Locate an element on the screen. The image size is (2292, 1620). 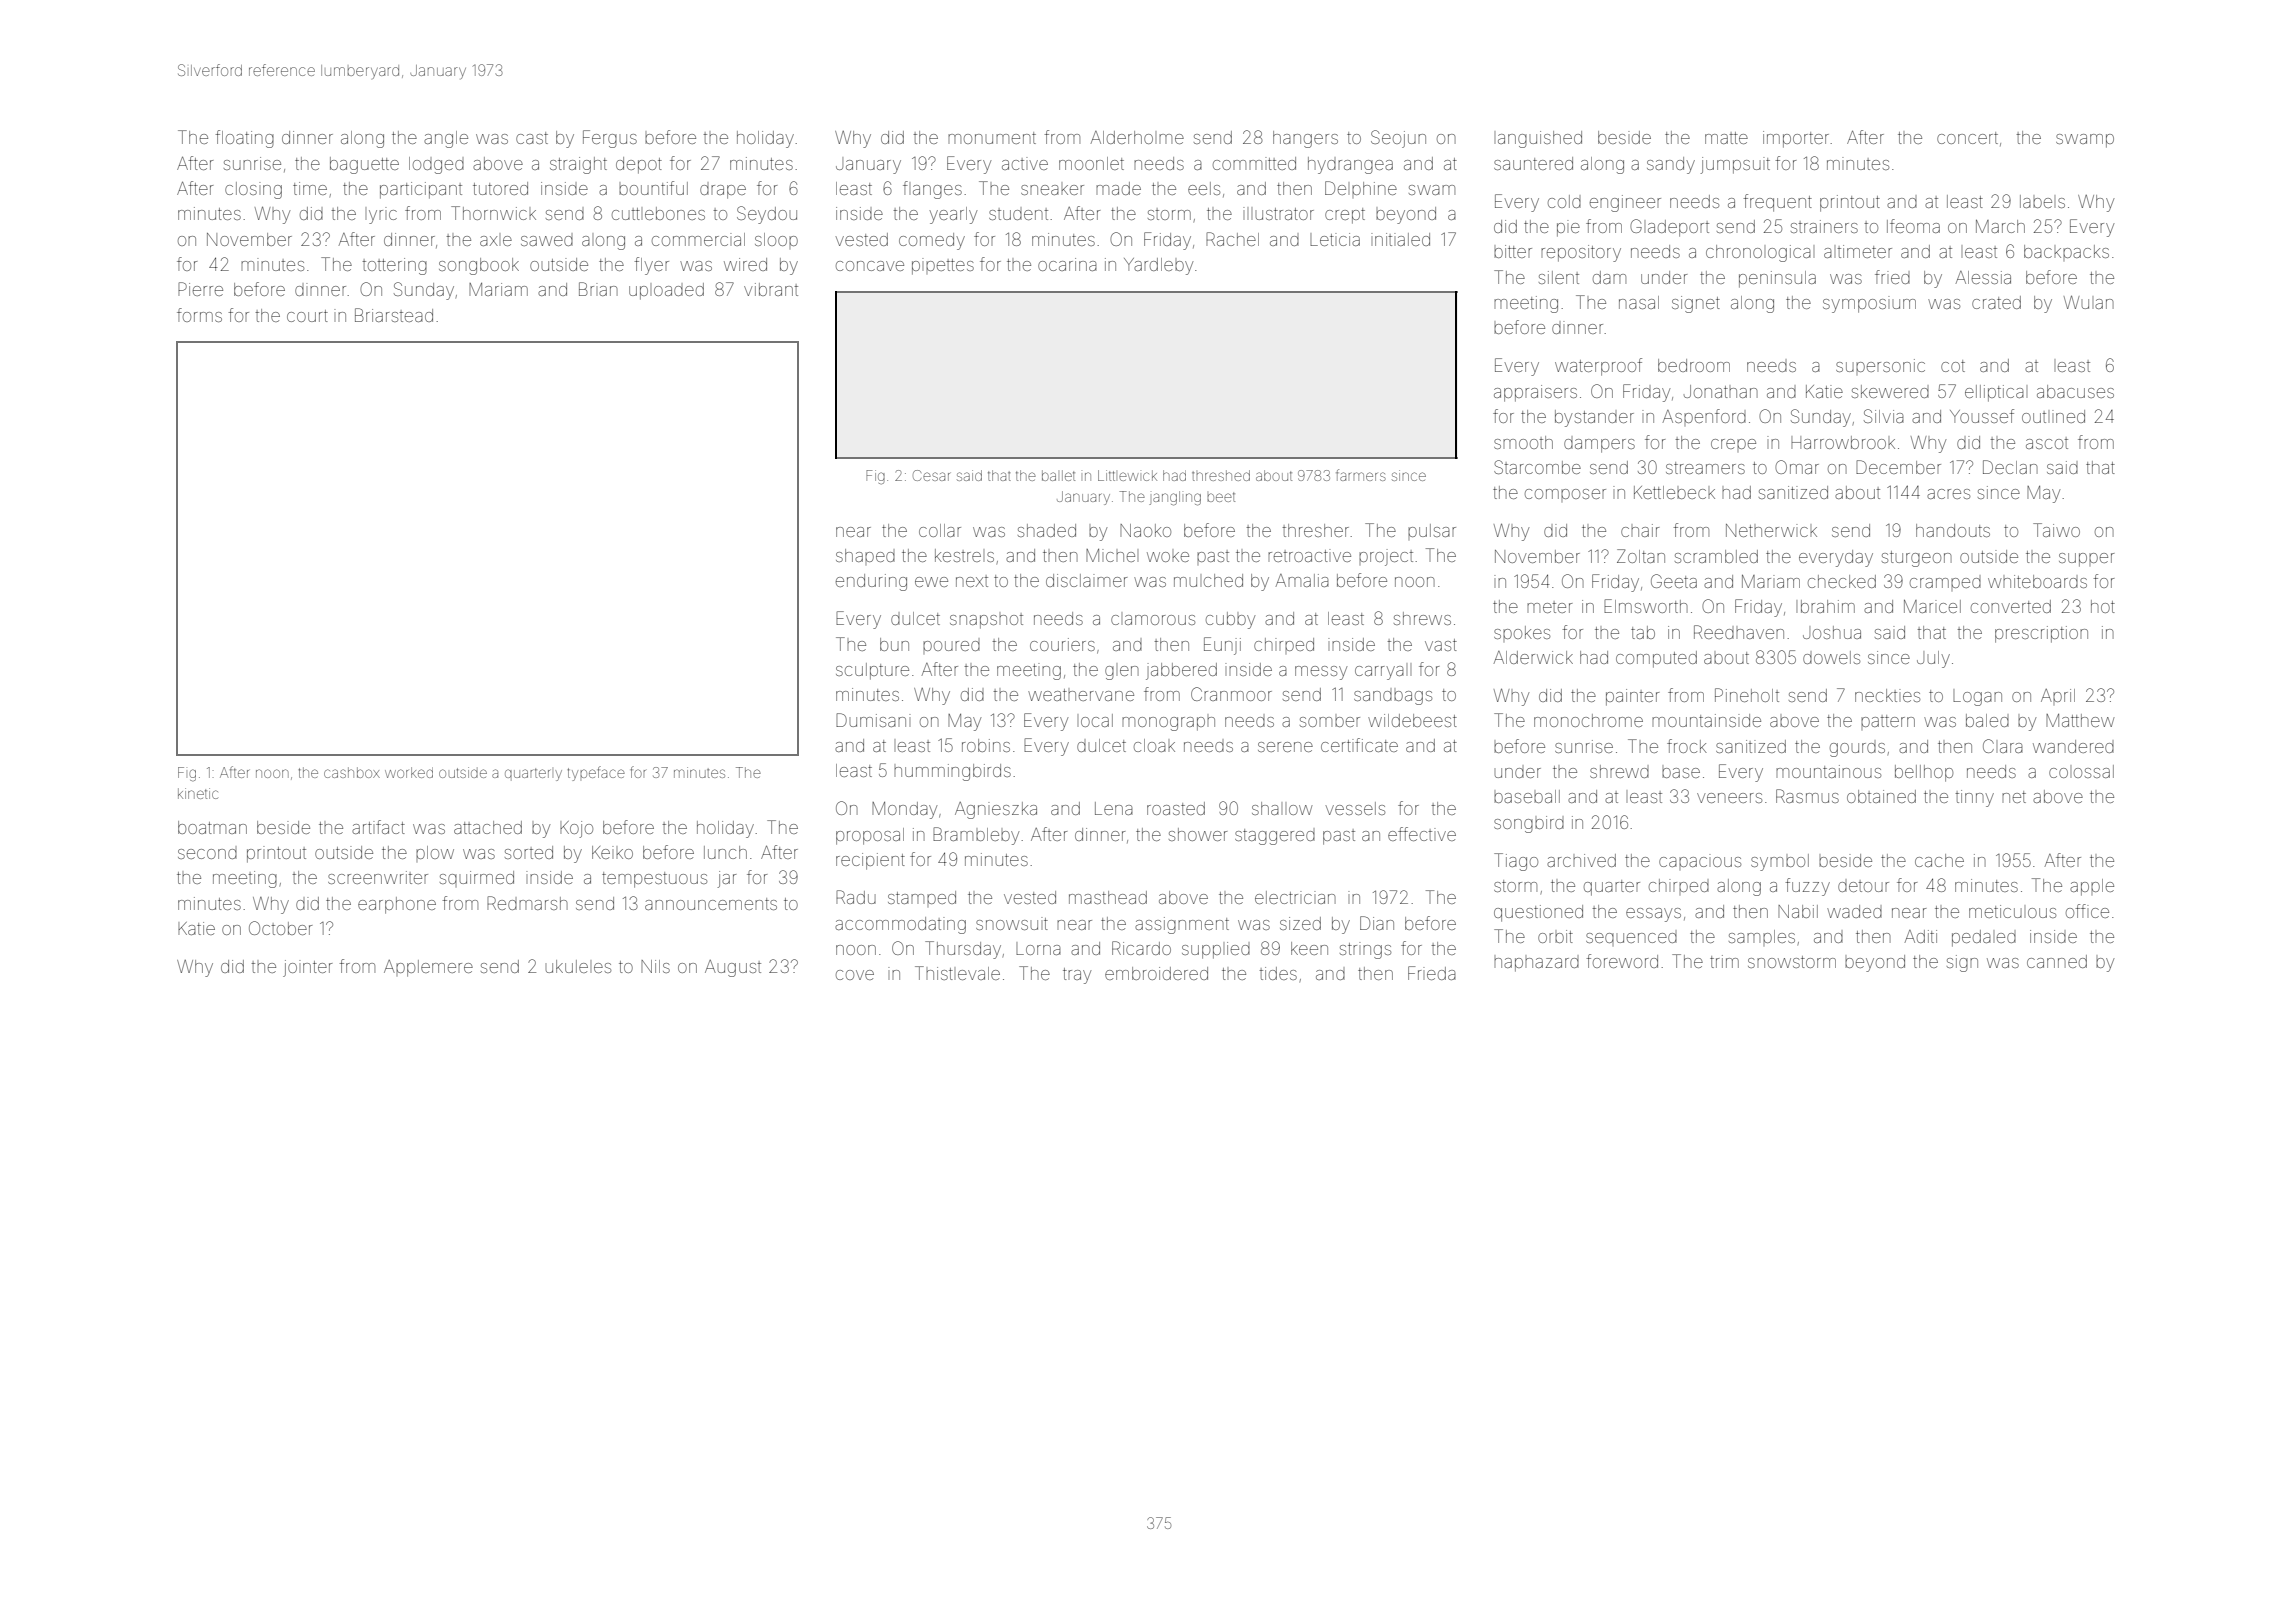
Nils is located at coordinates (655, 966).
